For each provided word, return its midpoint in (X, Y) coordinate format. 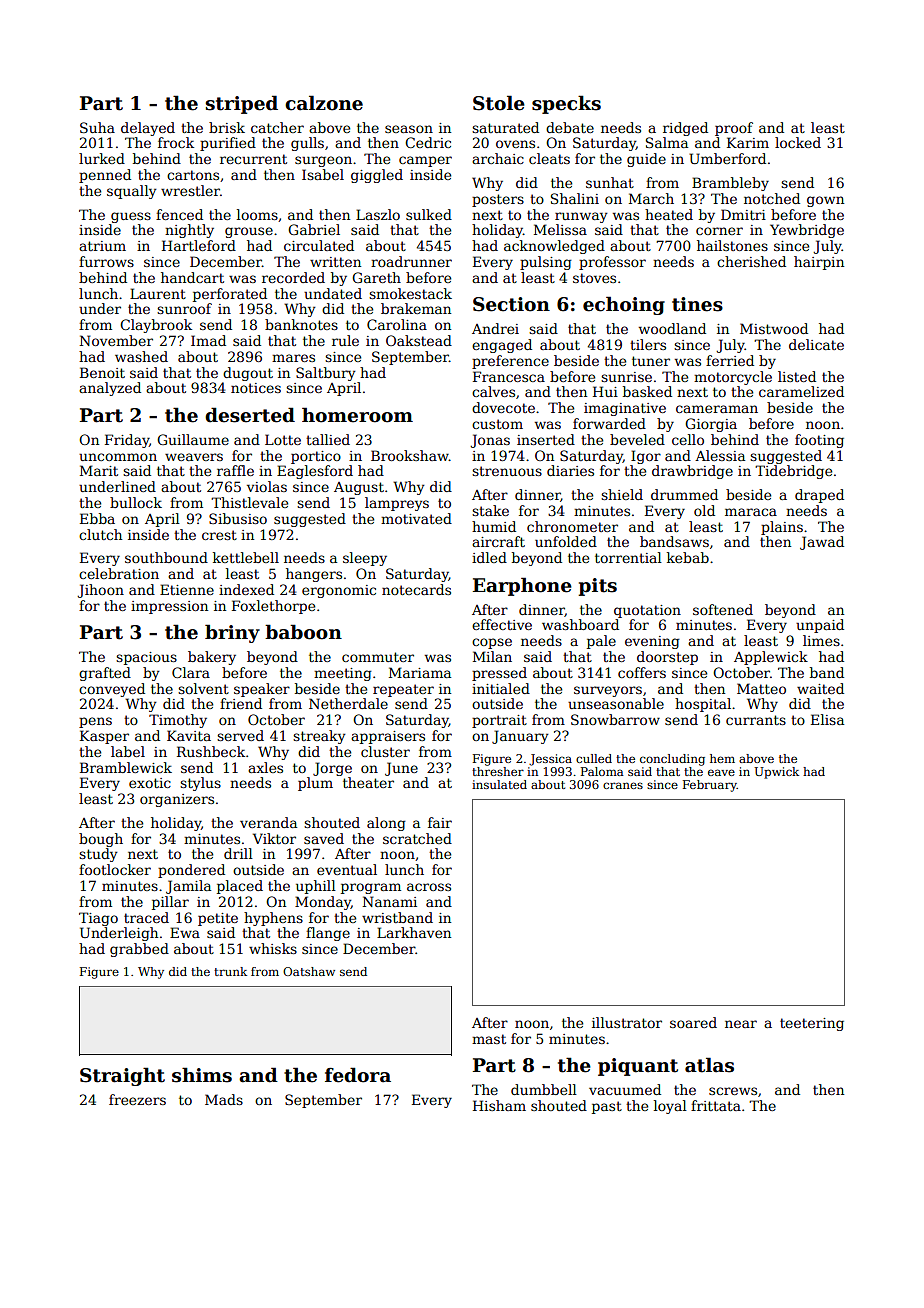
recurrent (253, 159)
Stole (499, 103)
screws (733, 1091)
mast (489, 1039)
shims (202, 1075)
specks (566, 104)
